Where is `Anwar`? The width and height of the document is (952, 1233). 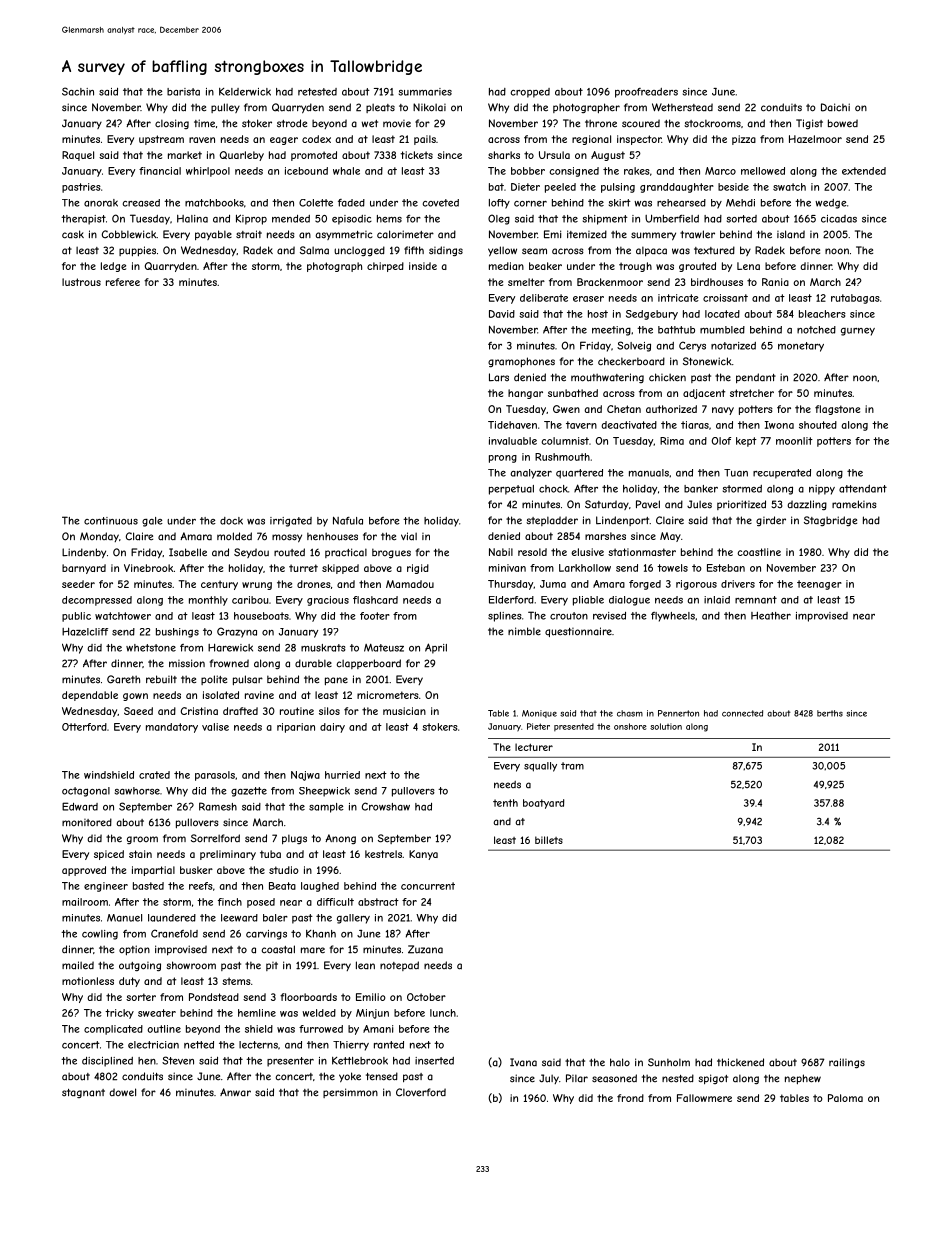 Anwar is located at coordinates (235, 1092).
